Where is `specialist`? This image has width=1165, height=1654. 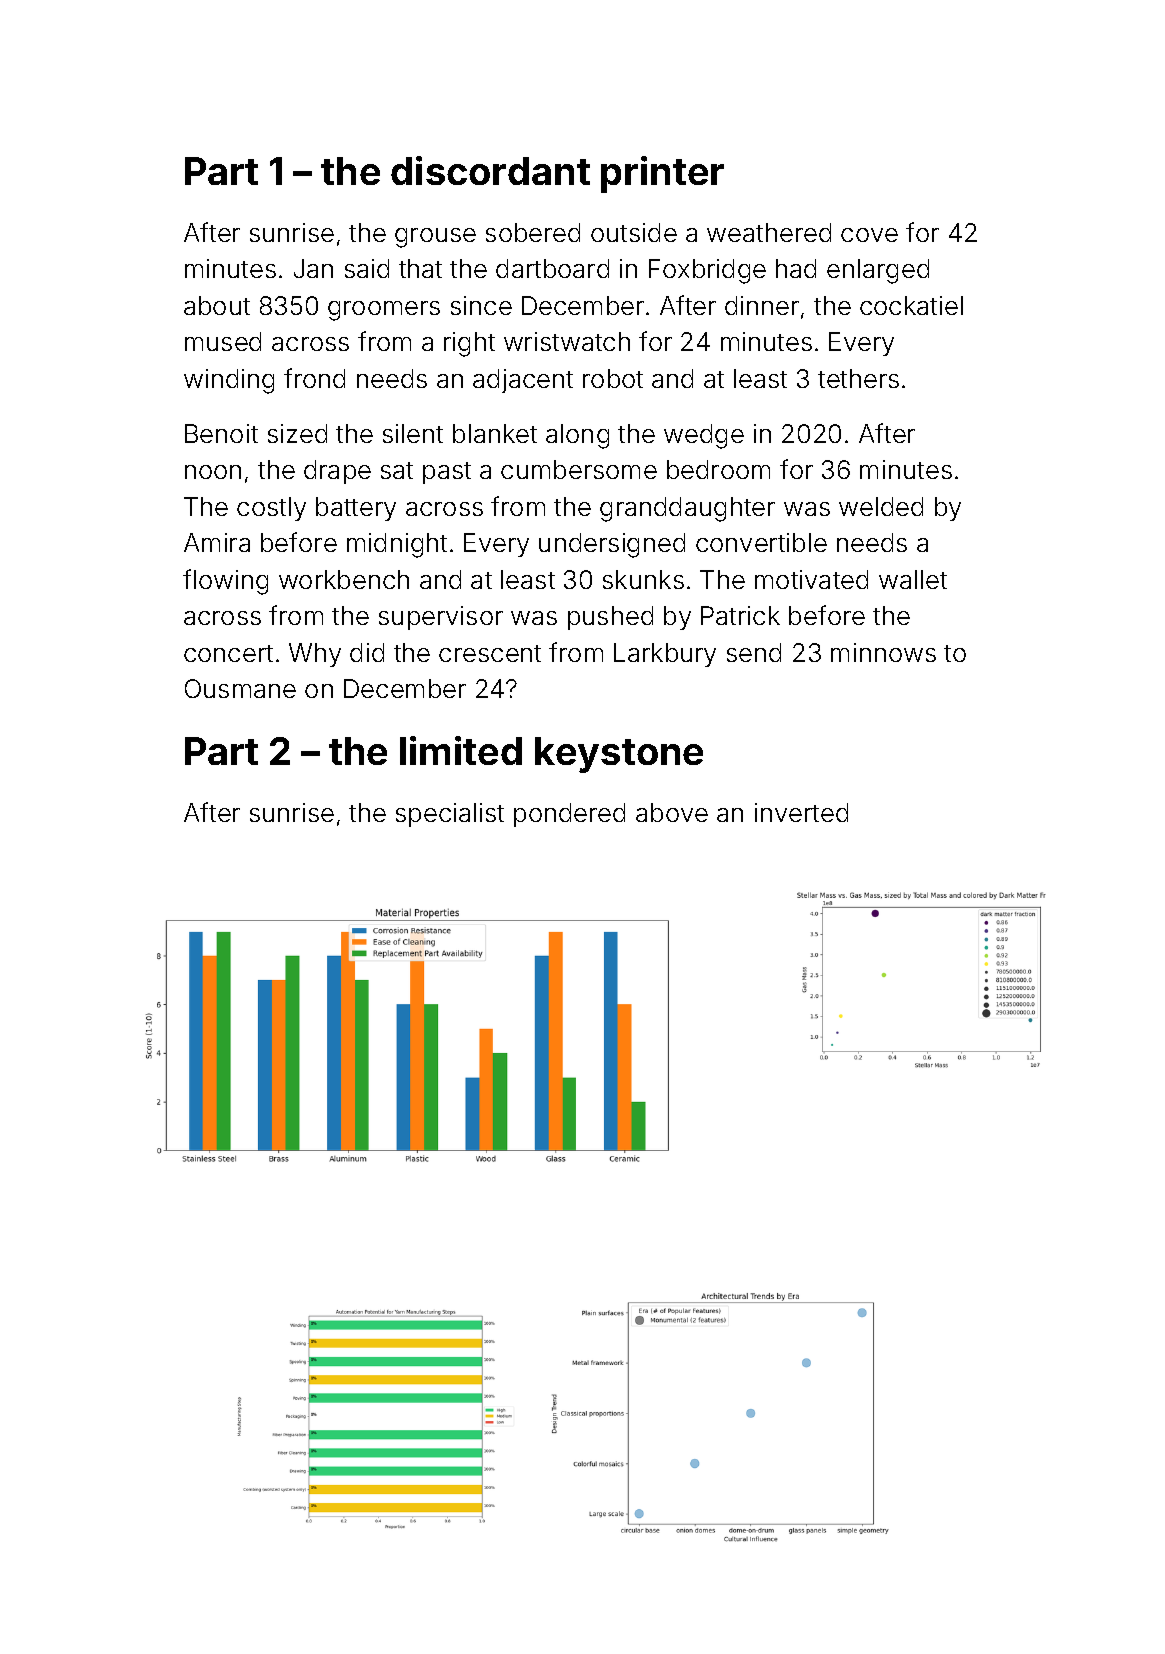
specialist is located at coordinates (450, 815).
